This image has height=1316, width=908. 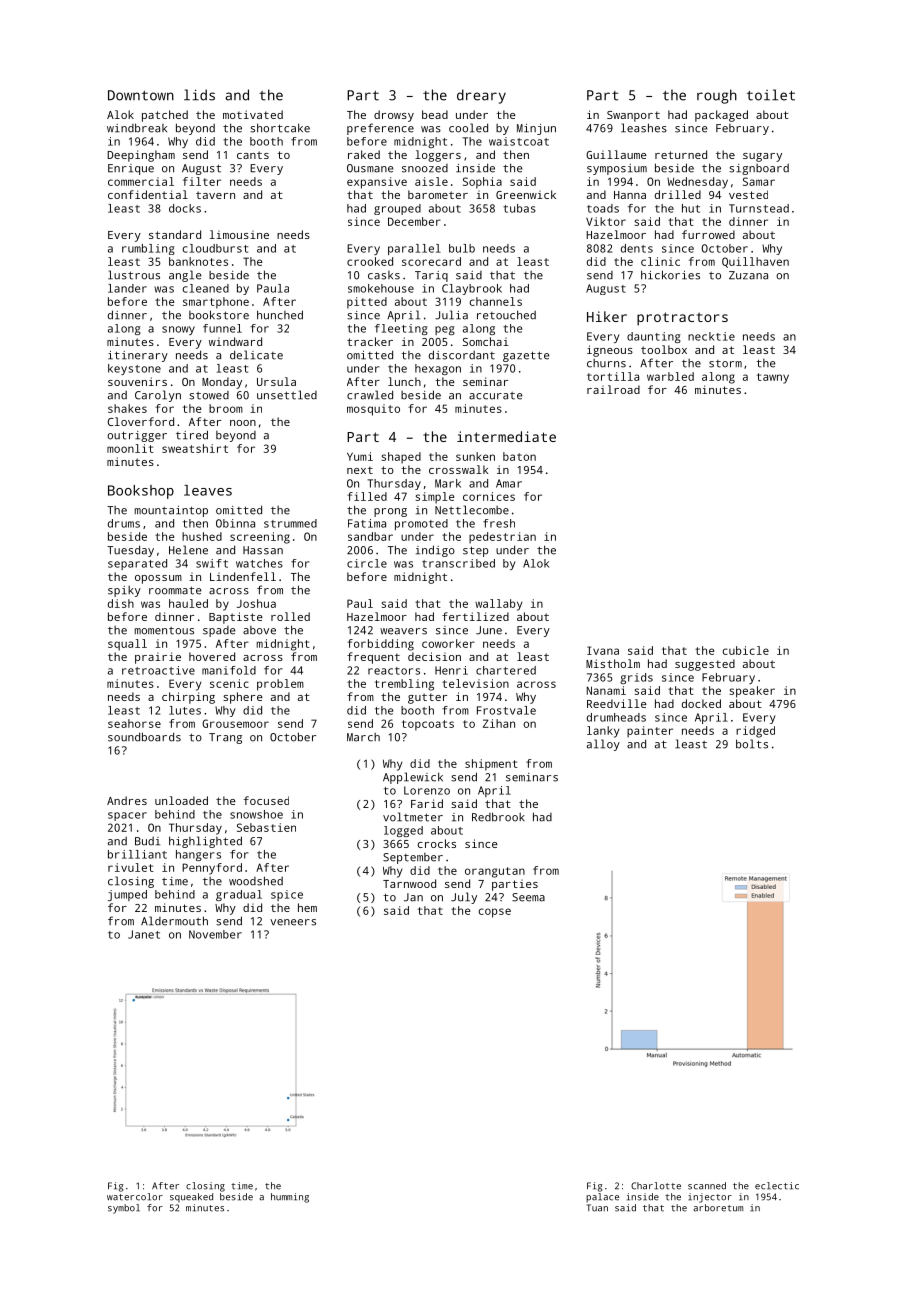 I want to click on pedestrian, so click(x=502, y=538).
